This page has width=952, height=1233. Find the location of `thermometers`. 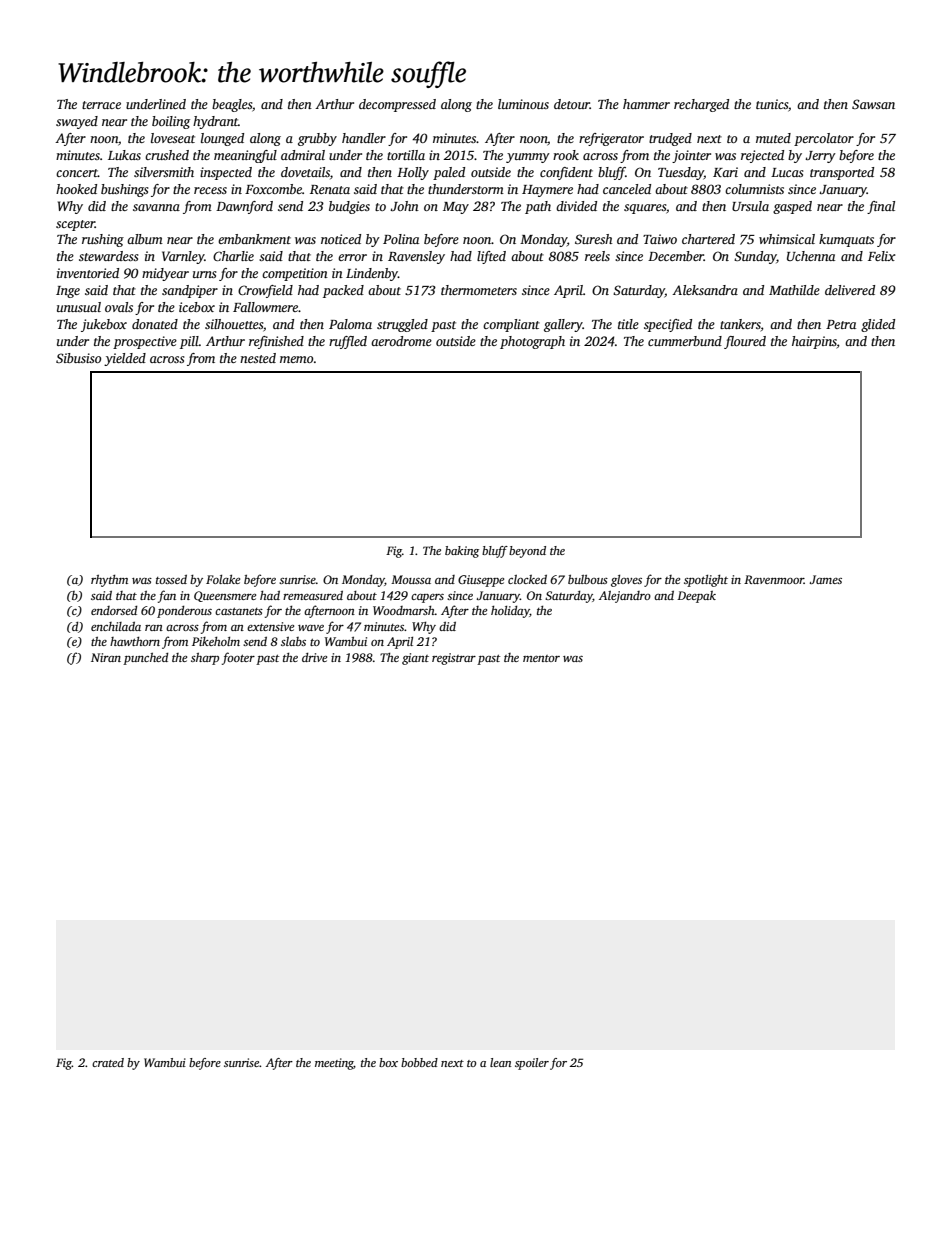

thermometers is located at coordinates (479, 290).
